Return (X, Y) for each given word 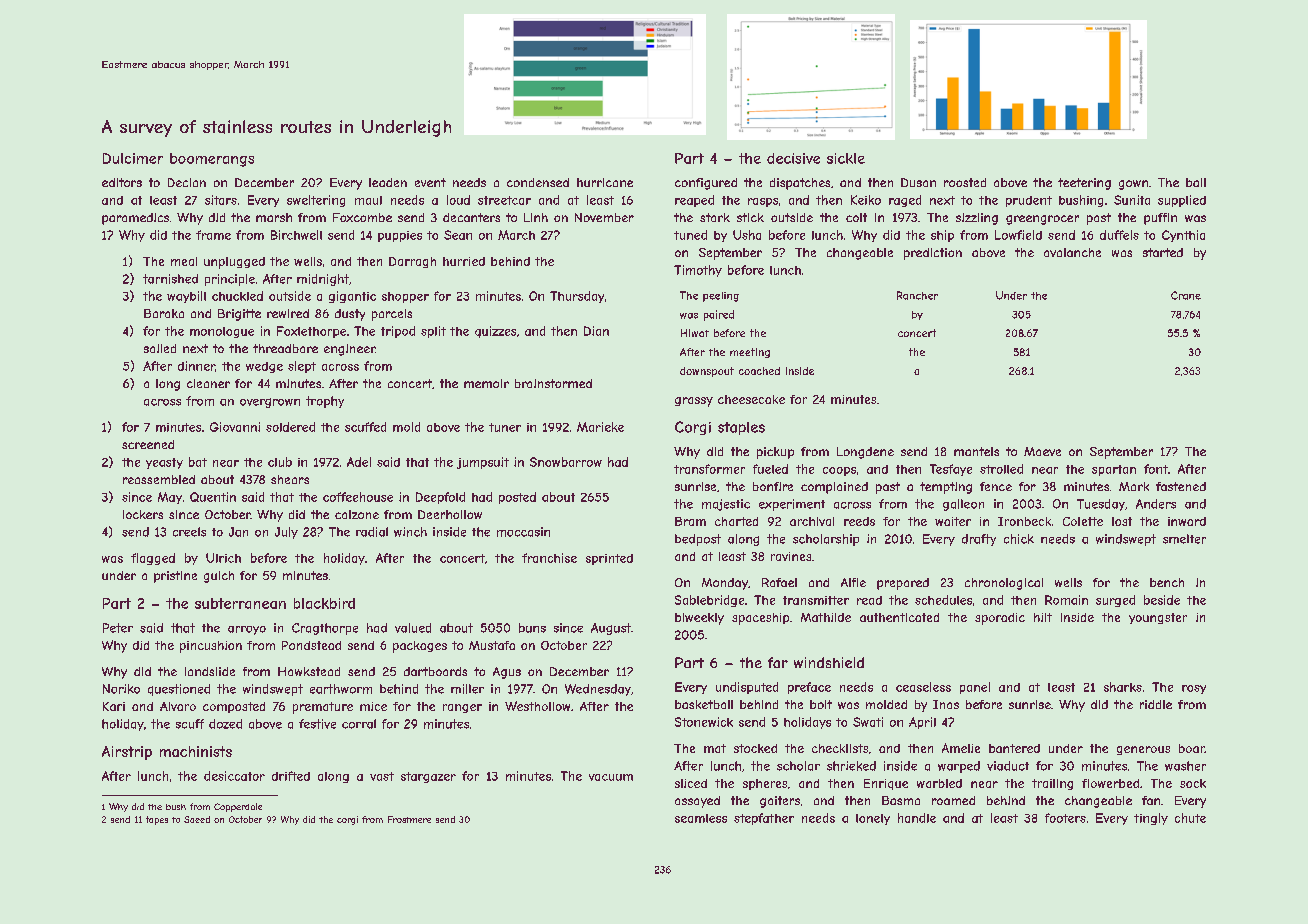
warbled (939, 783)
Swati (868, 722)
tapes (157, 820)
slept (302, 367)
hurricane (605, 182)
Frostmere (409, 819)
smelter (1184, 539)
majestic (726, 505)
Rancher (917, 295)
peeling (721, 297)
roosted (965, 182)
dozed (225, 724)
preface (809, 688)
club (280, 462)
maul (368, 200)
